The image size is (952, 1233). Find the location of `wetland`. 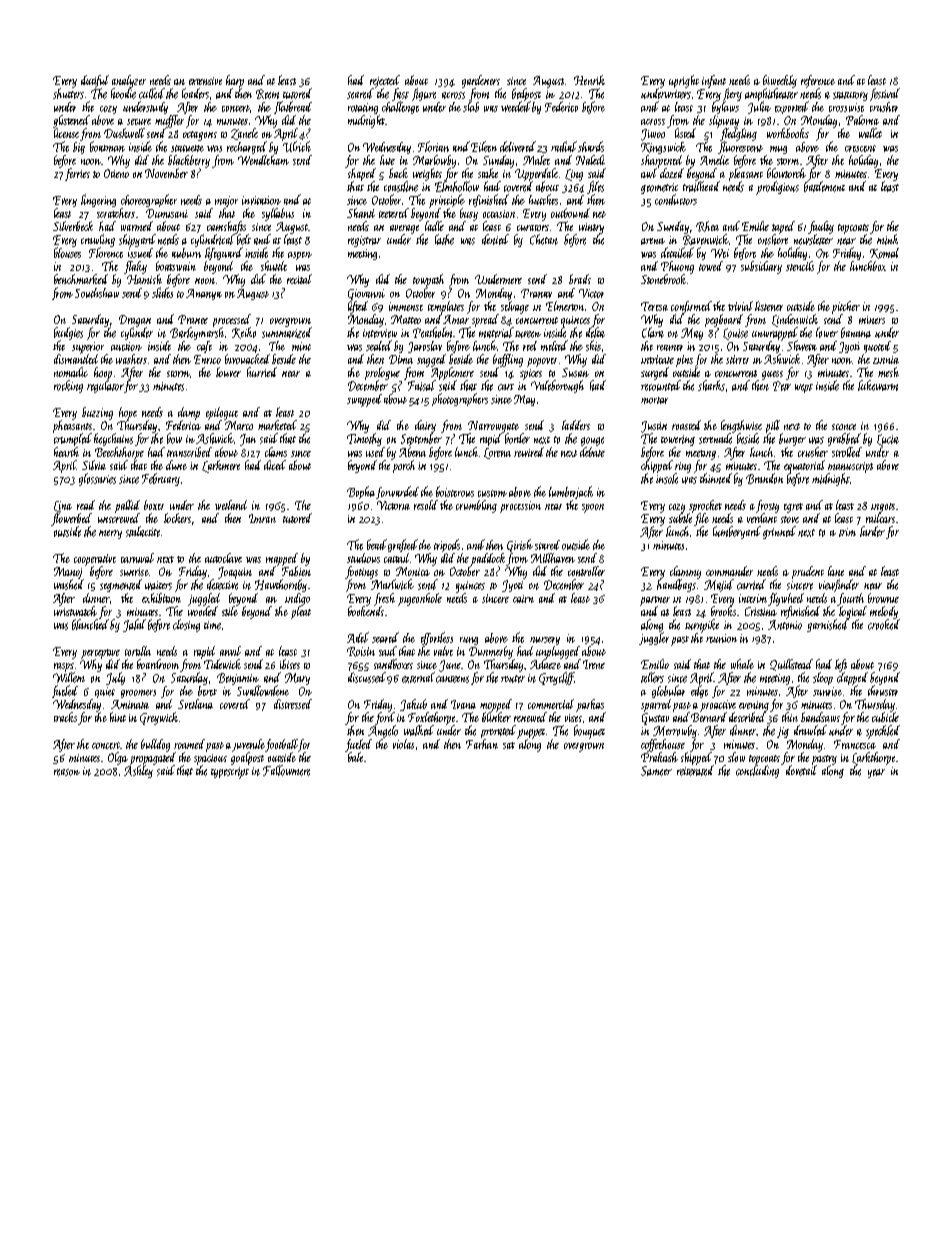

wetland is located at coordinates (231, 505).
